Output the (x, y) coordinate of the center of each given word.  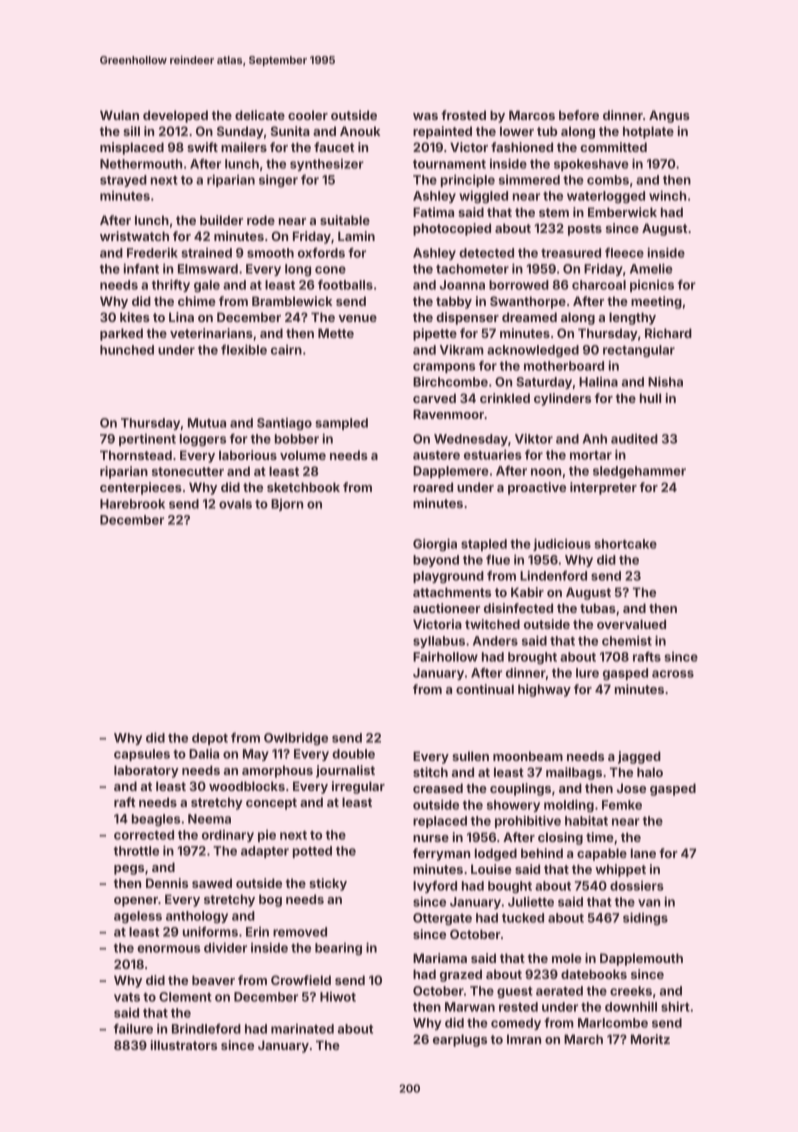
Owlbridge (296, 739)
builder (221, 220)
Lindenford (553, 575)
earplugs (460, 1040)
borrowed (519, 285)
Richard (668, 333)
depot (210, 739)
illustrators (184, 1045)
